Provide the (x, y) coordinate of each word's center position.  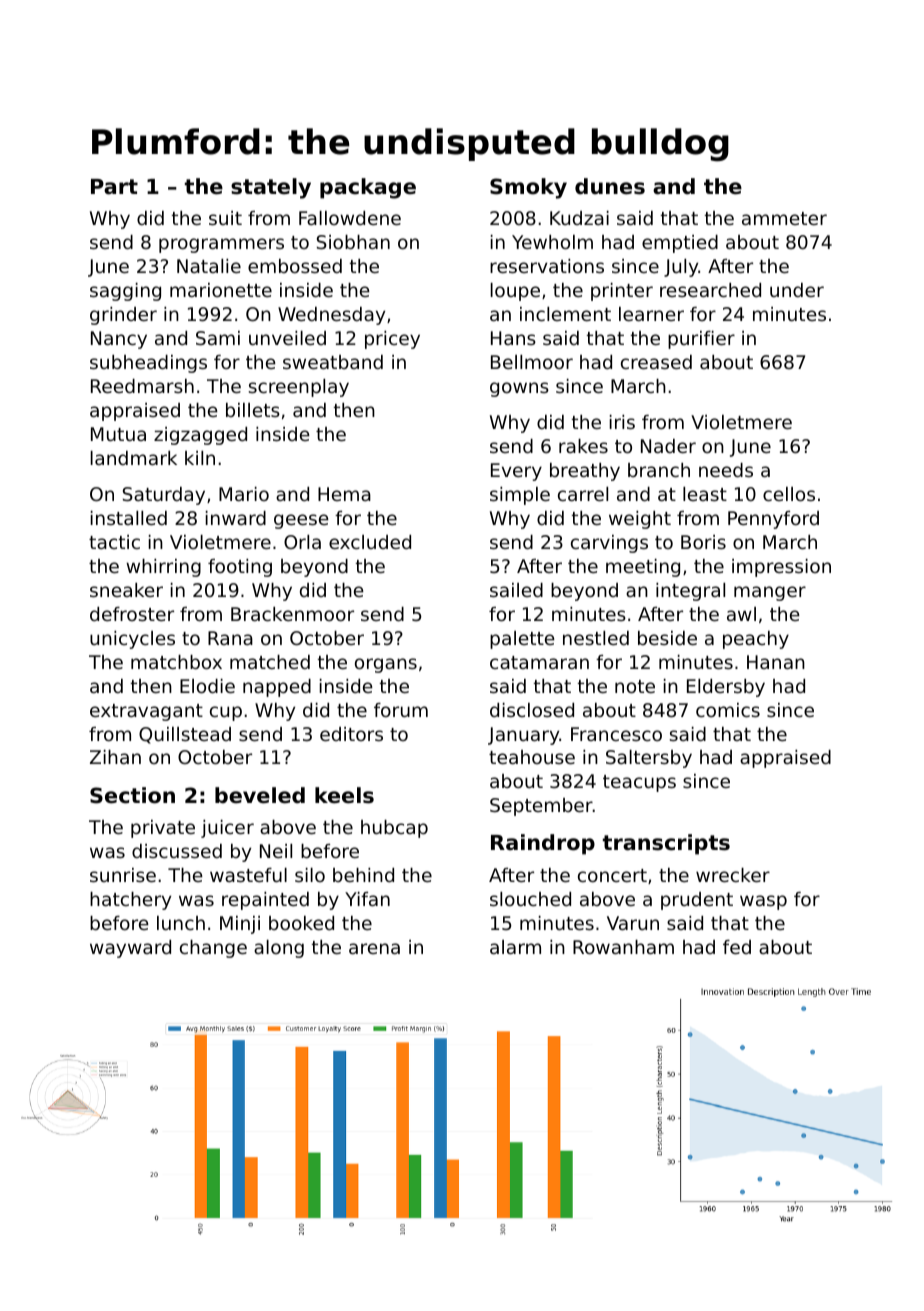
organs (386, 665)
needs (726, 470)
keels (344, 795)
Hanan (776, 662)
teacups (639, 783)
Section (132, 795)
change (213, 949)
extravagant (146, 712)
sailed (516, 590)
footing (240, 568)
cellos (789, 494)
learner (651, 314)
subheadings (148, 364)
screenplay (299, 388)
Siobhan (353, 242)
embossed (295, 266)
